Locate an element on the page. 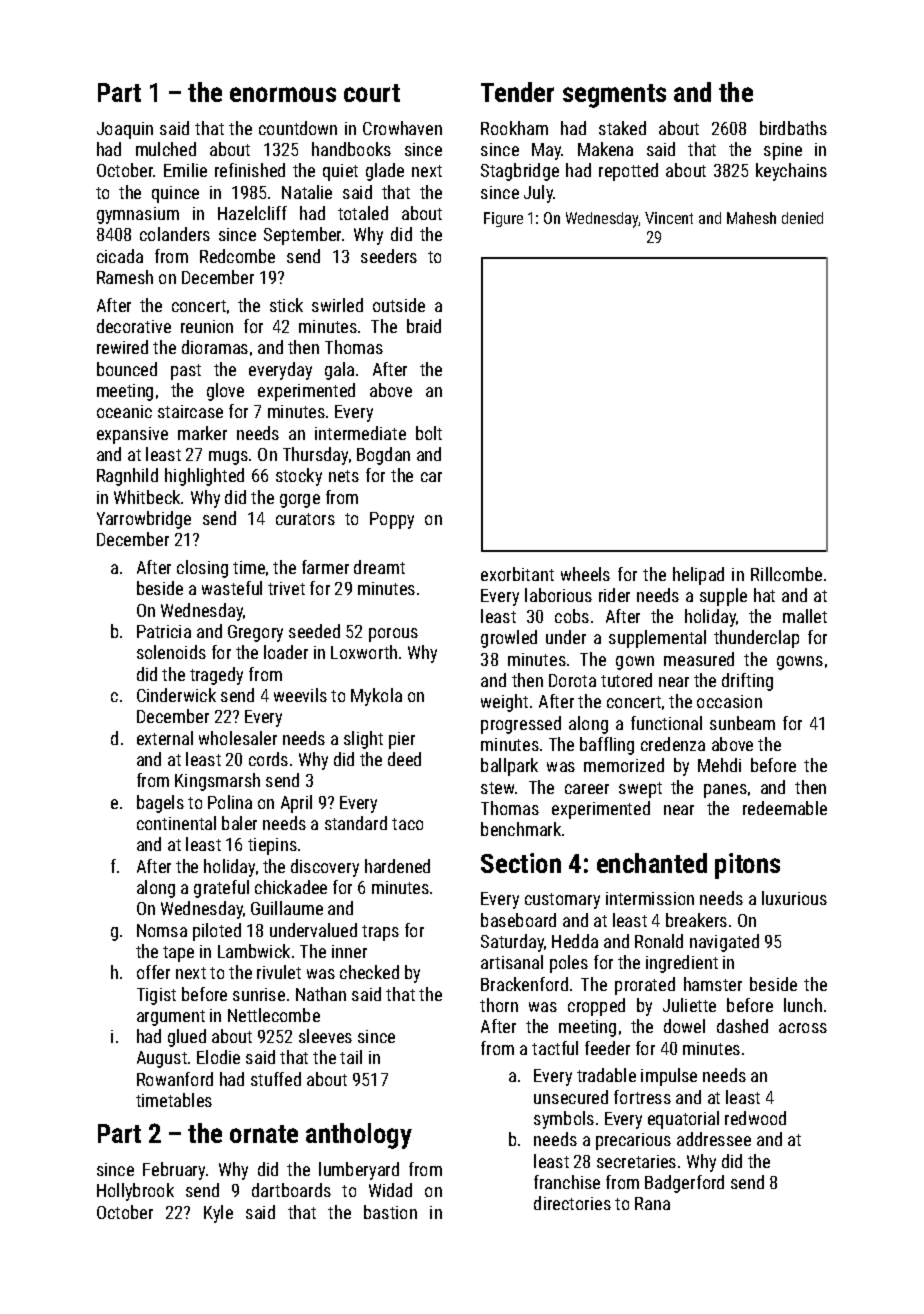 This page has height=1314, width=924. Rana is located at coordinates (652, 1203).
